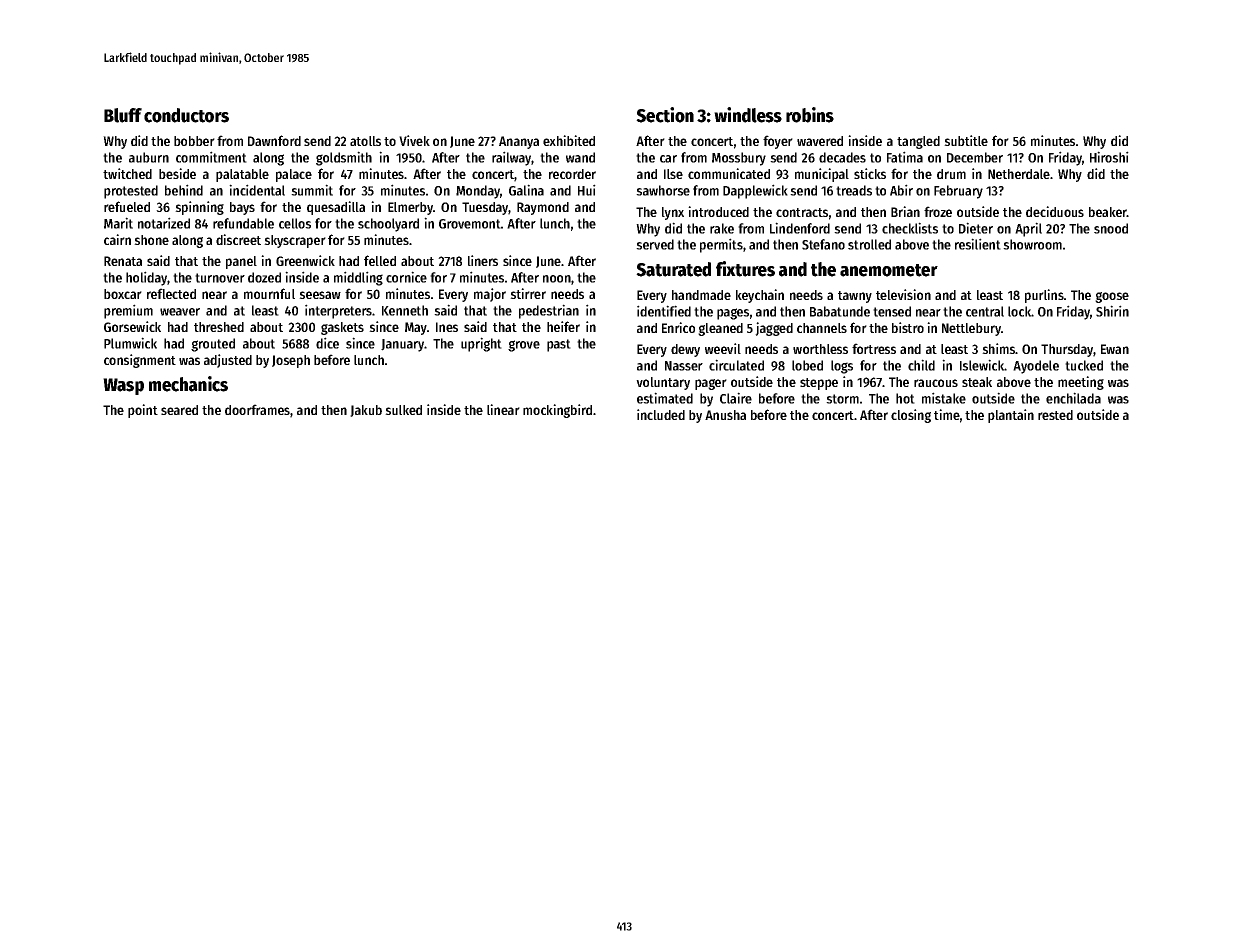  Describe the element at coordinates (220, 278) in the image. I see `turnover` at that location.
